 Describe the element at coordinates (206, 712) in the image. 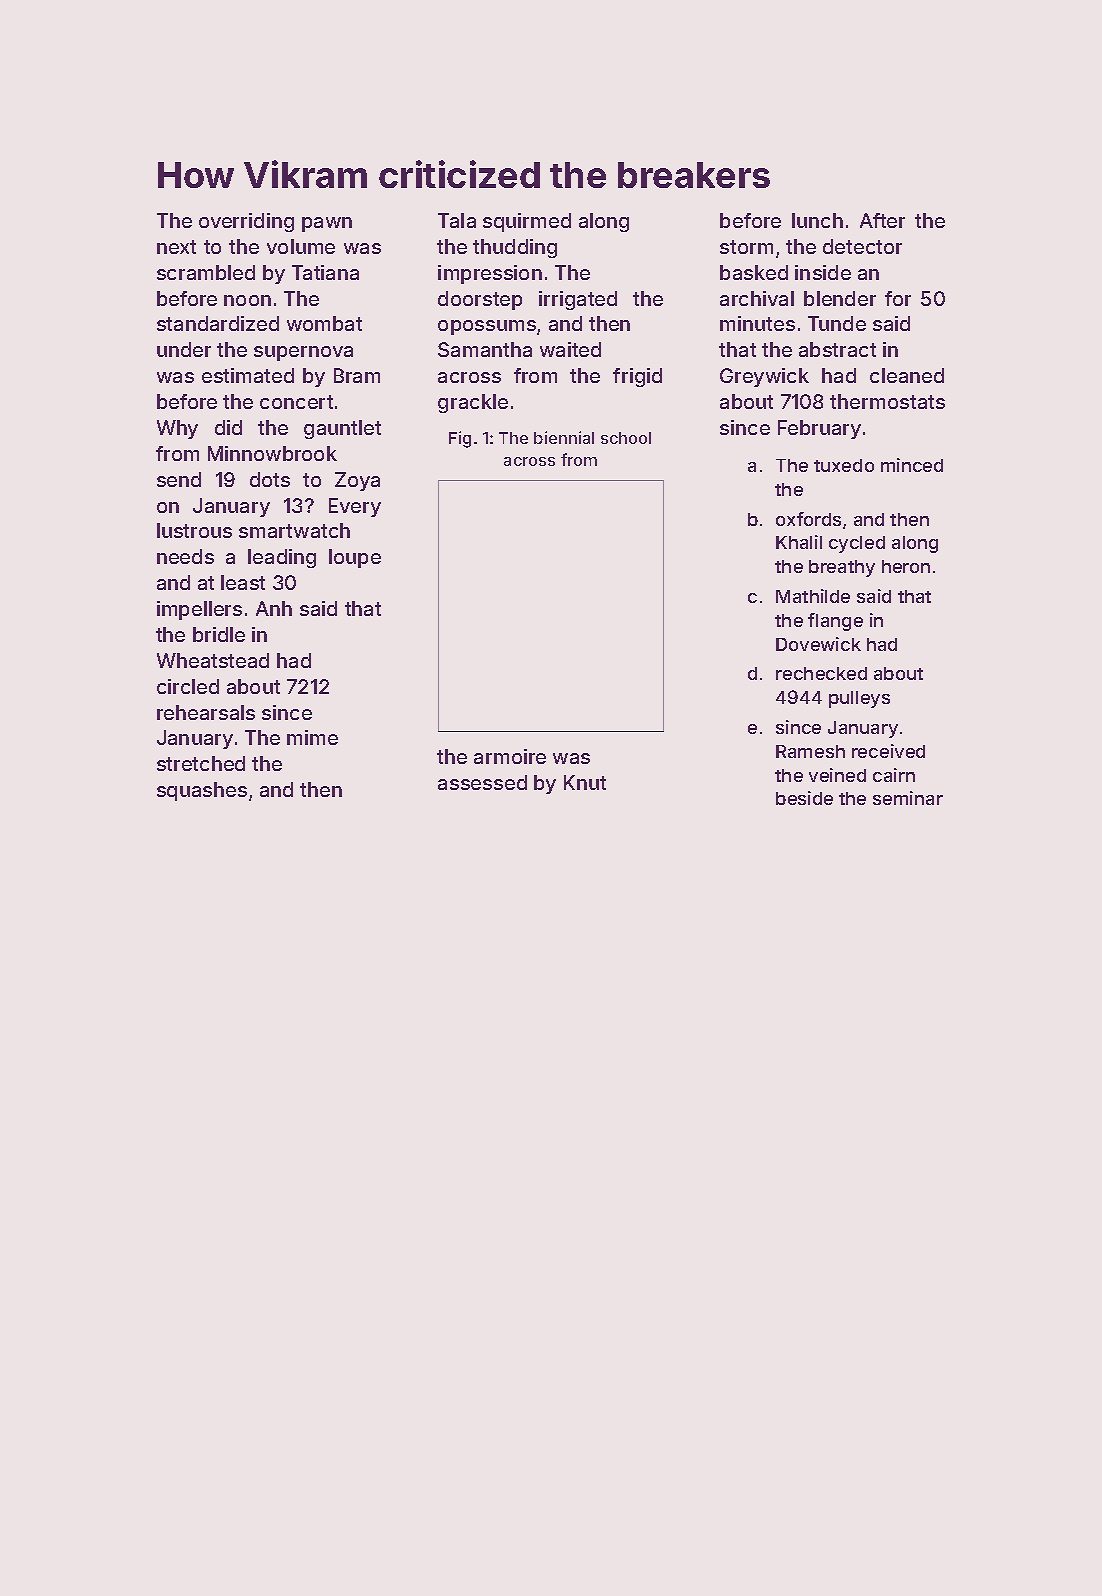

I see `rehearsals` at that location.
